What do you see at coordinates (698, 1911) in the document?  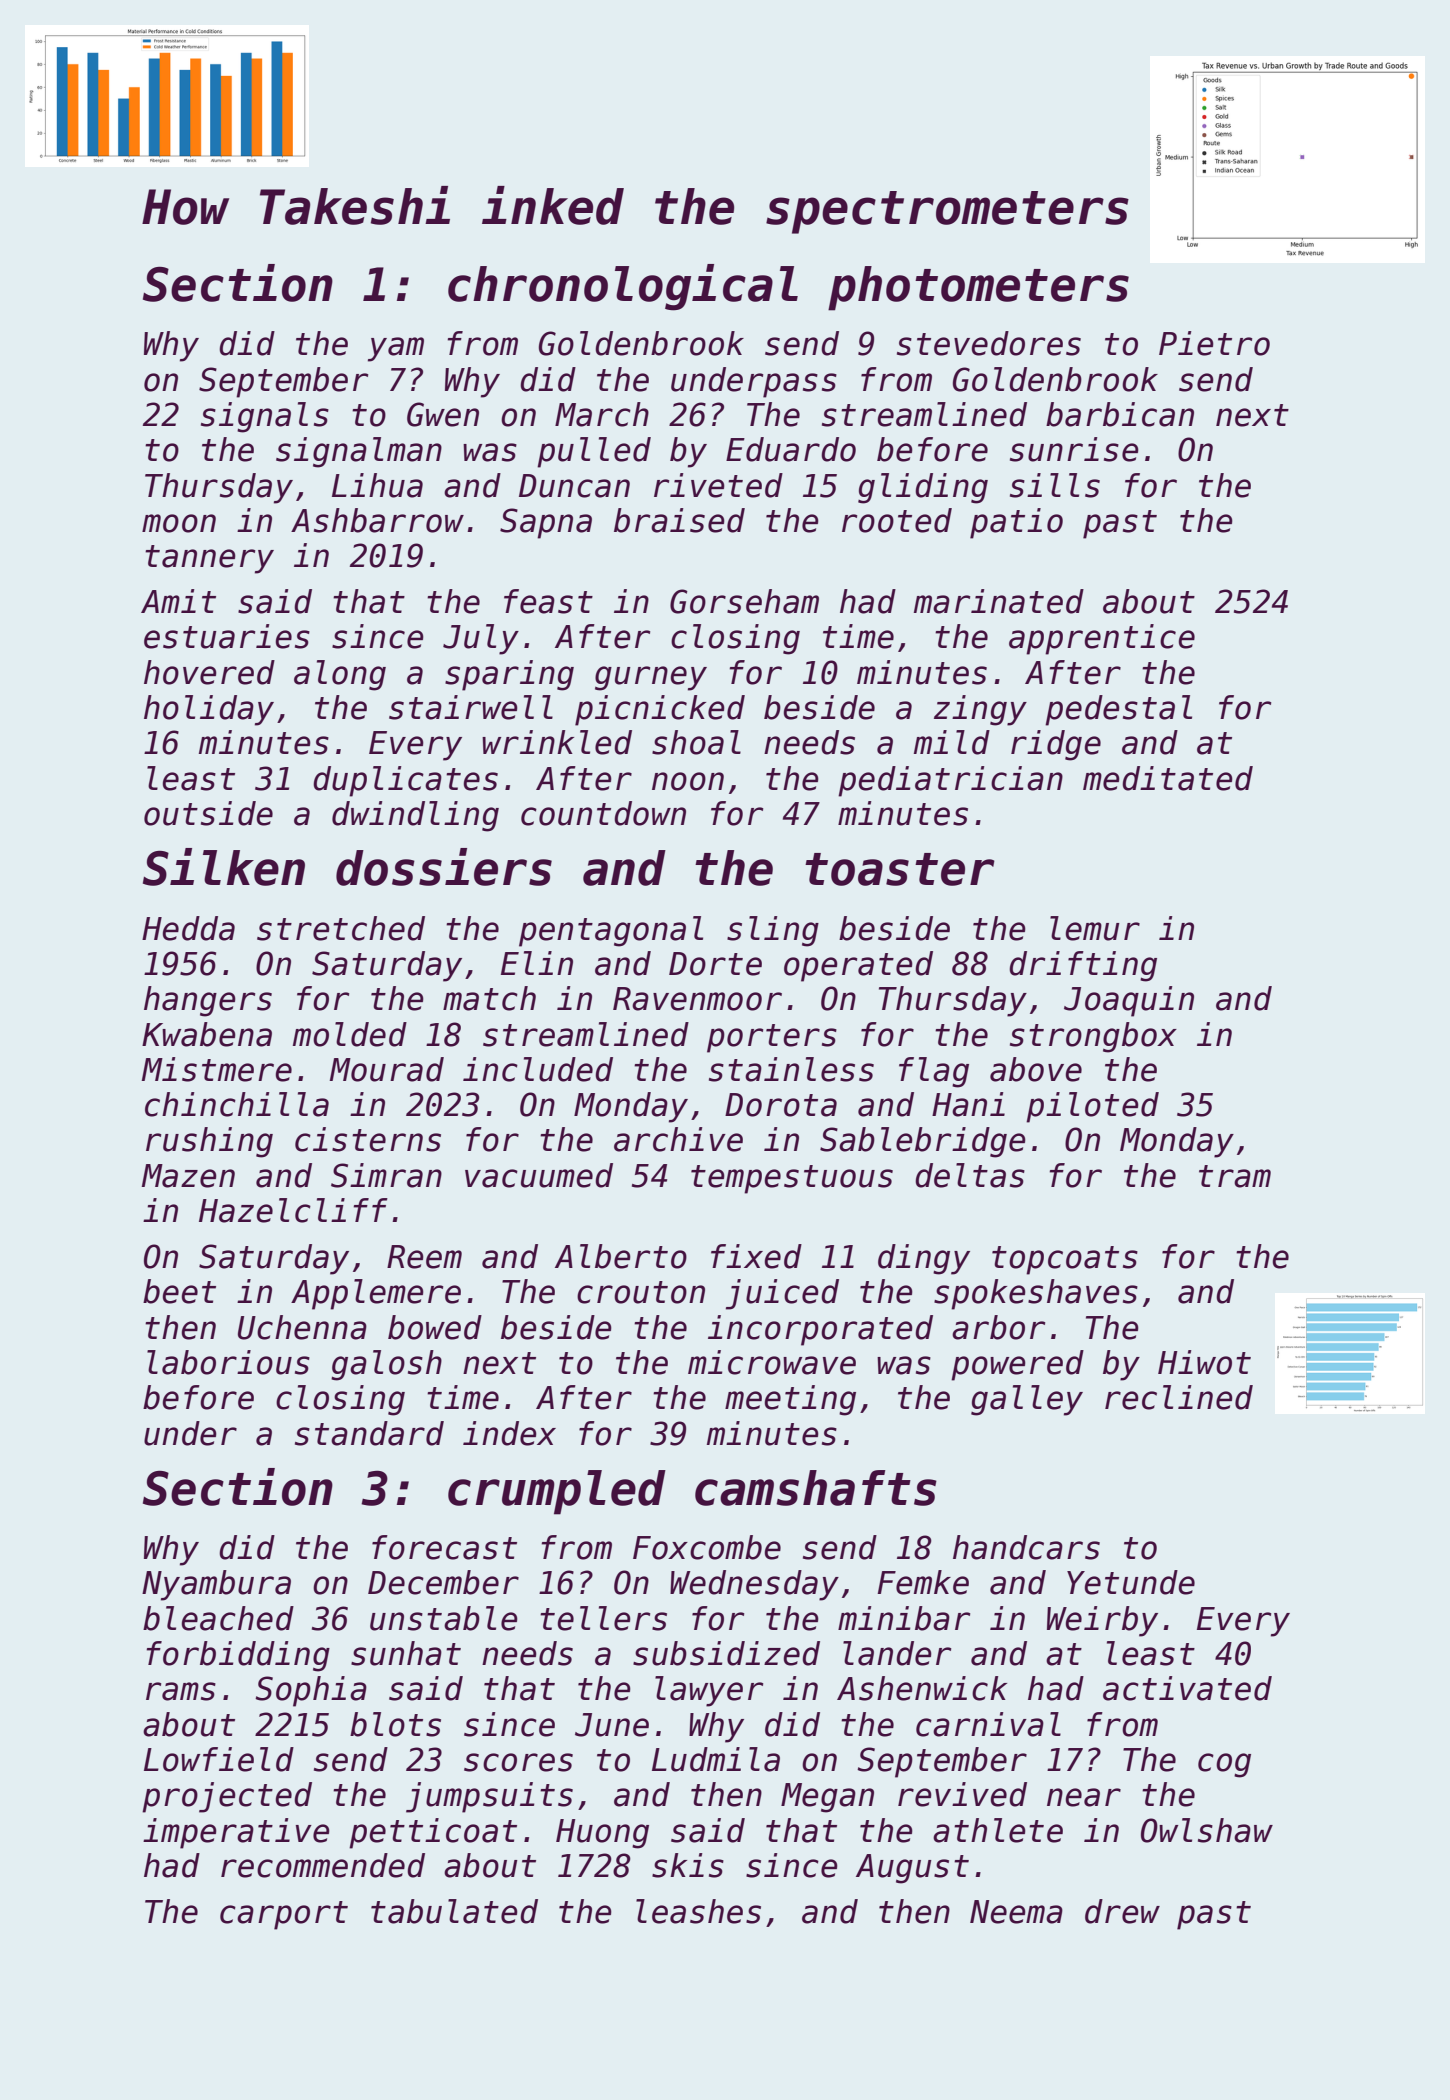 I see `leashes` at bounding box center [698, 1911].
